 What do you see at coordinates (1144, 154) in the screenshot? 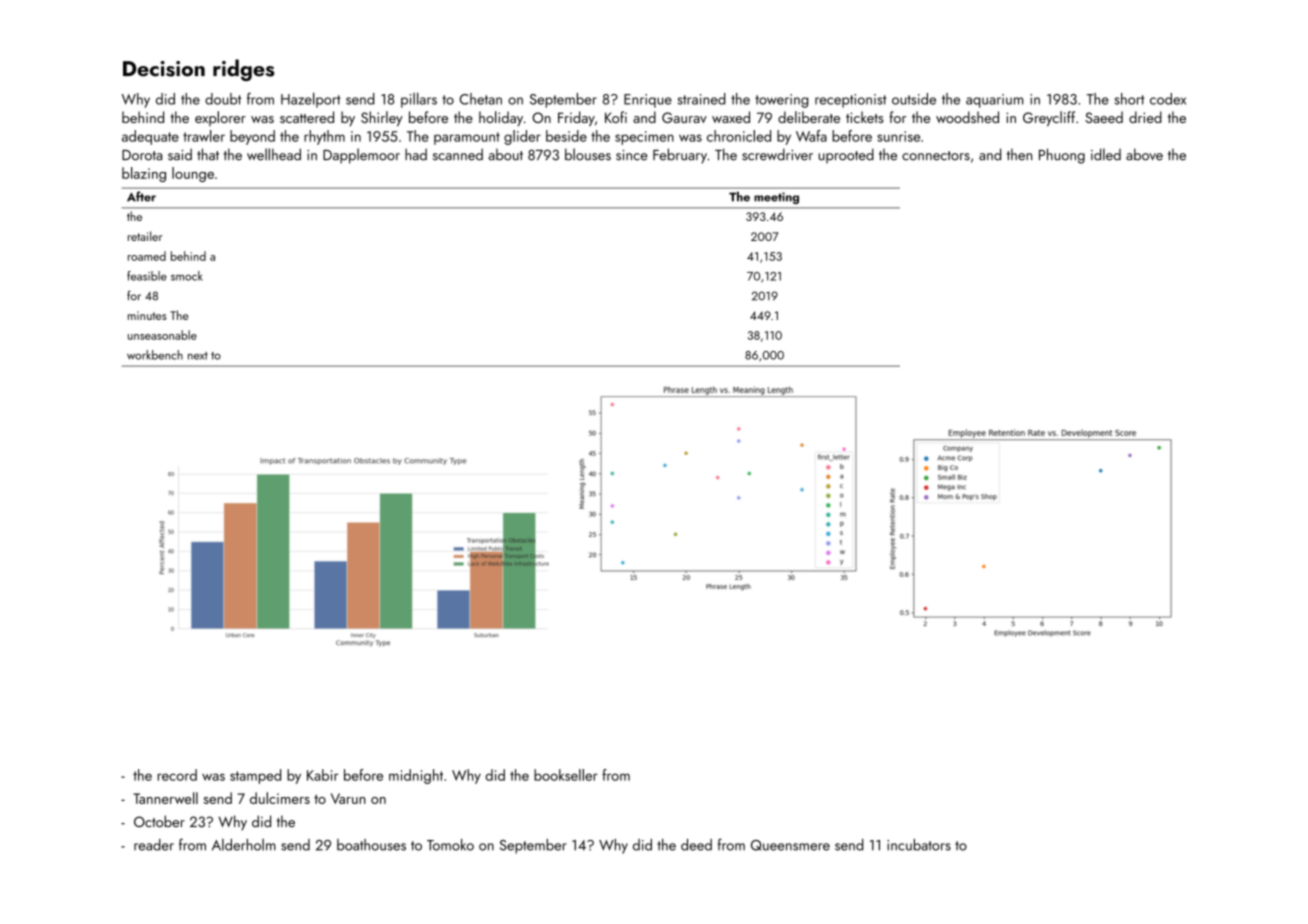
I see `above` at bounding box center [1144, 154].
